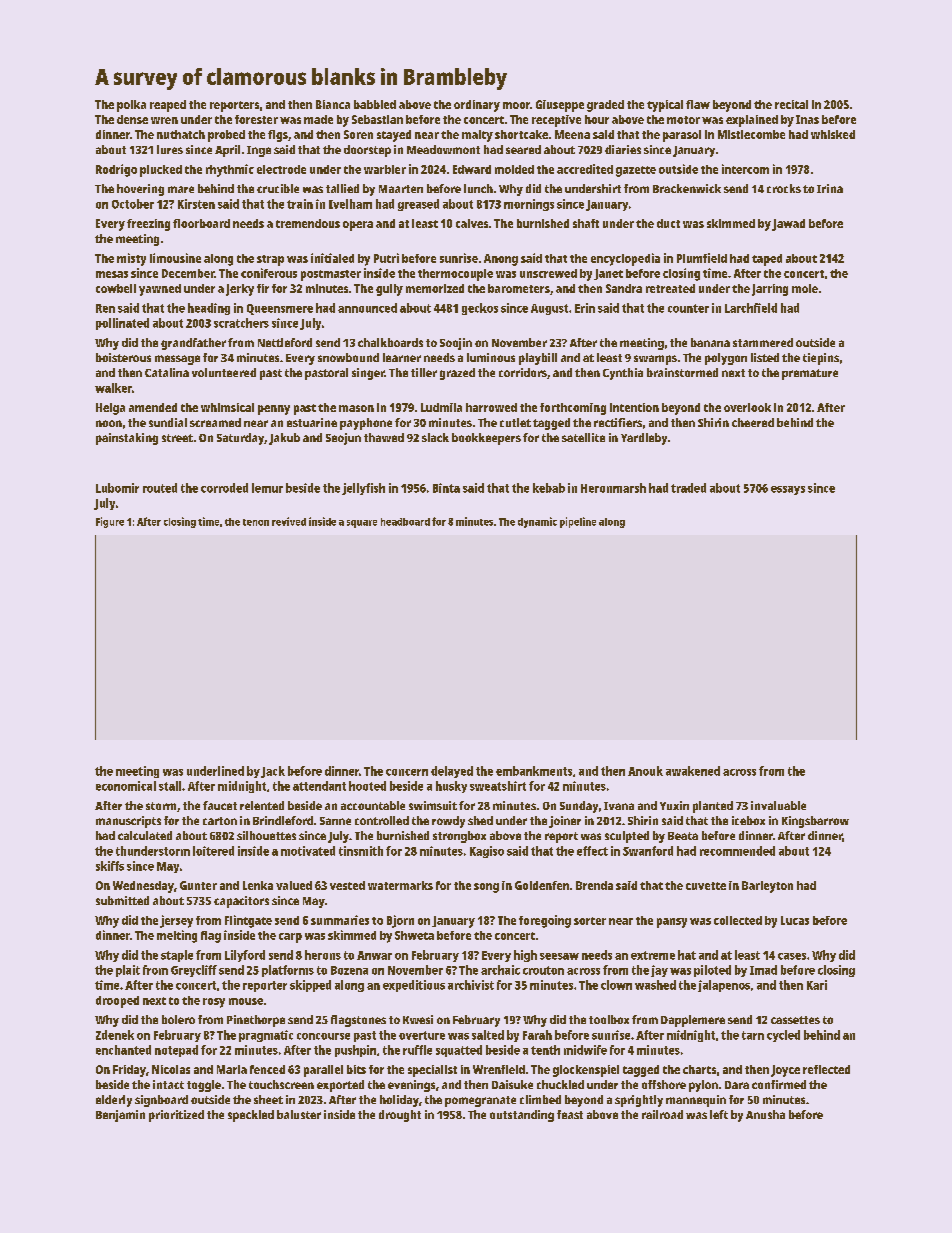 The height and width of the document is (1233, 952). Describe the element at coordinates (560, 106) in the document. I see `Giuseppe` at that location.
